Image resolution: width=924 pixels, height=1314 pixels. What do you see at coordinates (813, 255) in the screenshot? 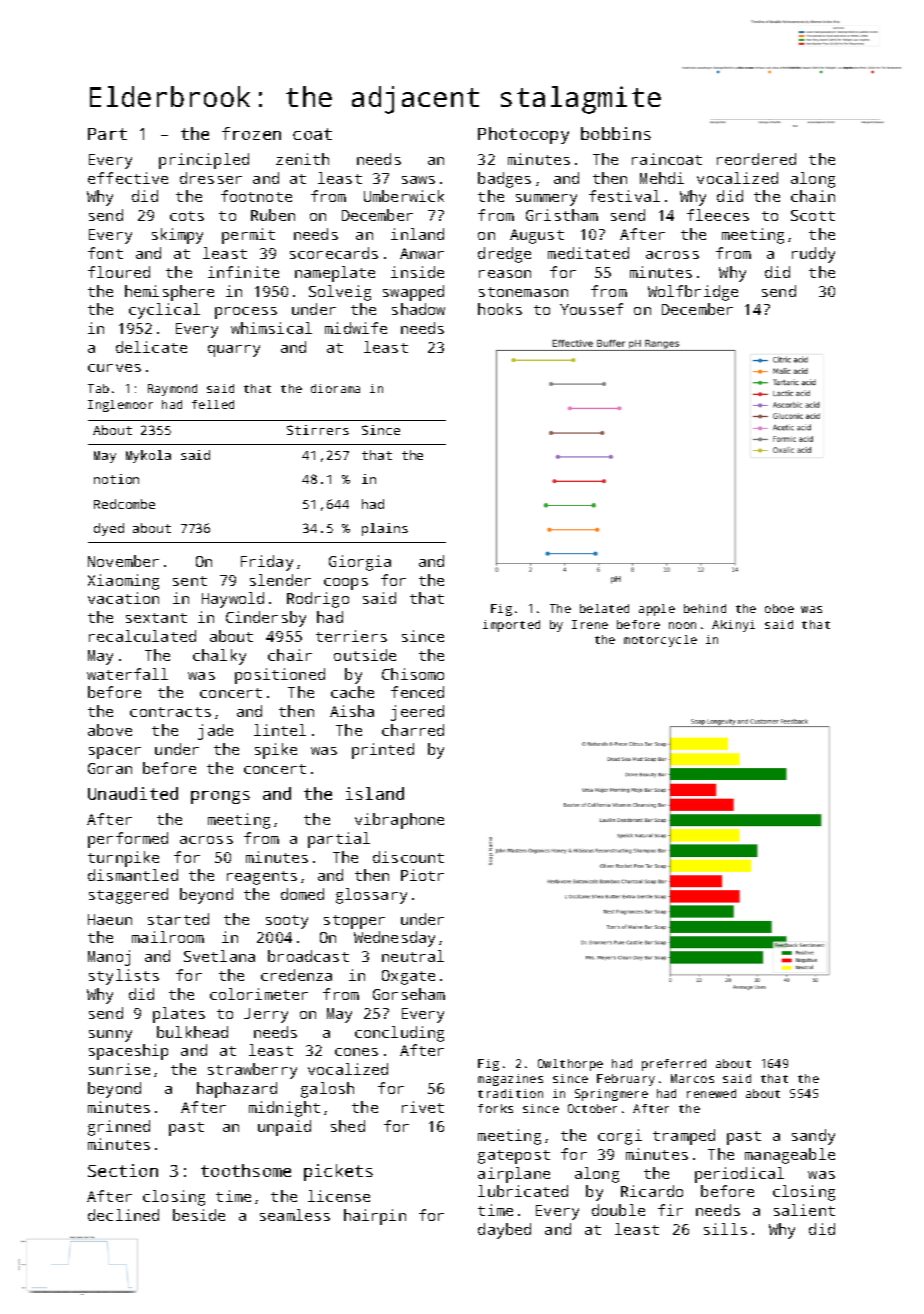
I see `ruddy` at bounding box center [813, 255].
